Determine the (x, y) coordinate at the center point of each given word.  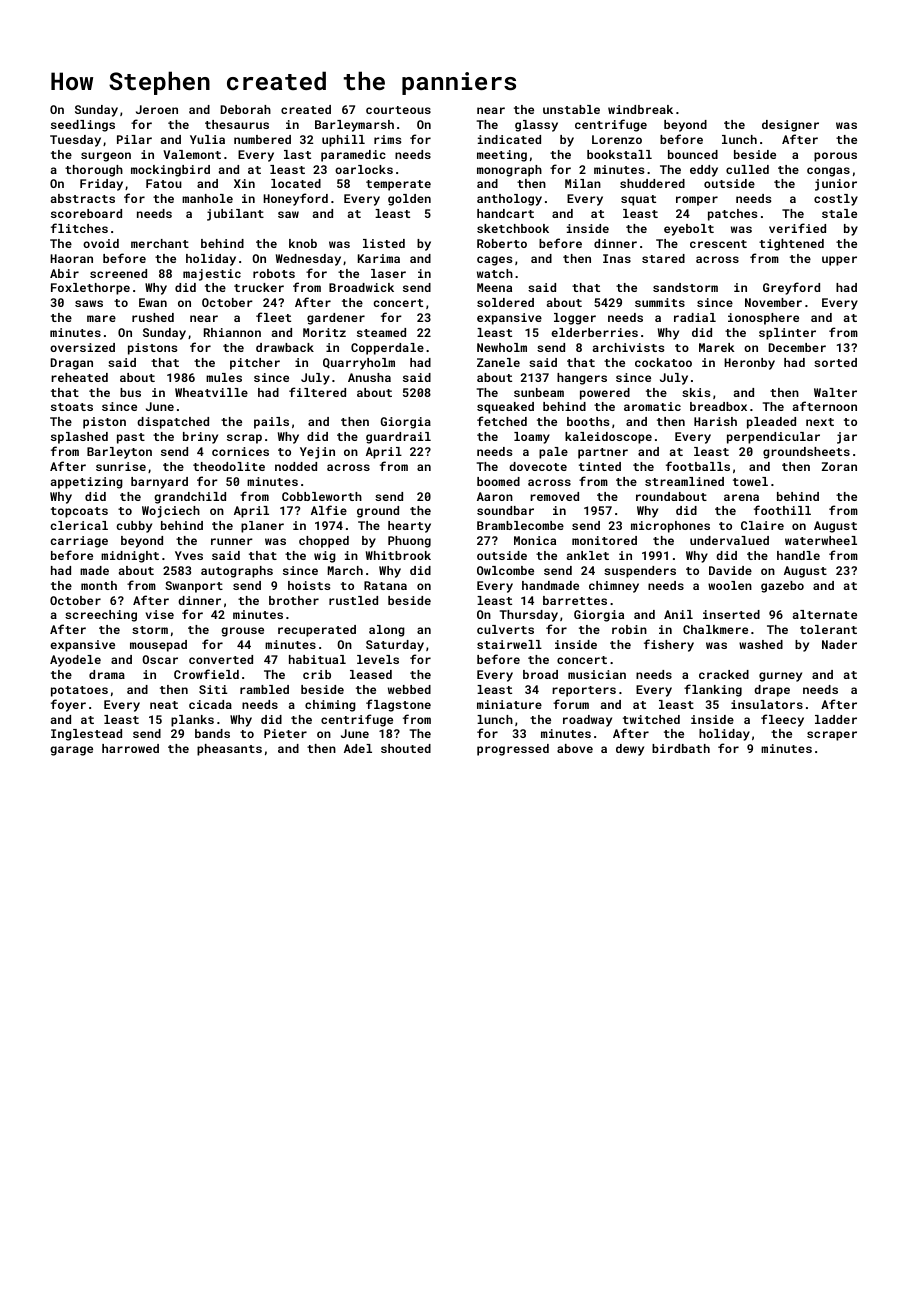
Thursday (529, 616)
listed (384, 243)
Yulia (207, 139)
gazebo (782, 587)
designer (790, 126)
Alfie (329, 510)
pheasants (229, 750)
